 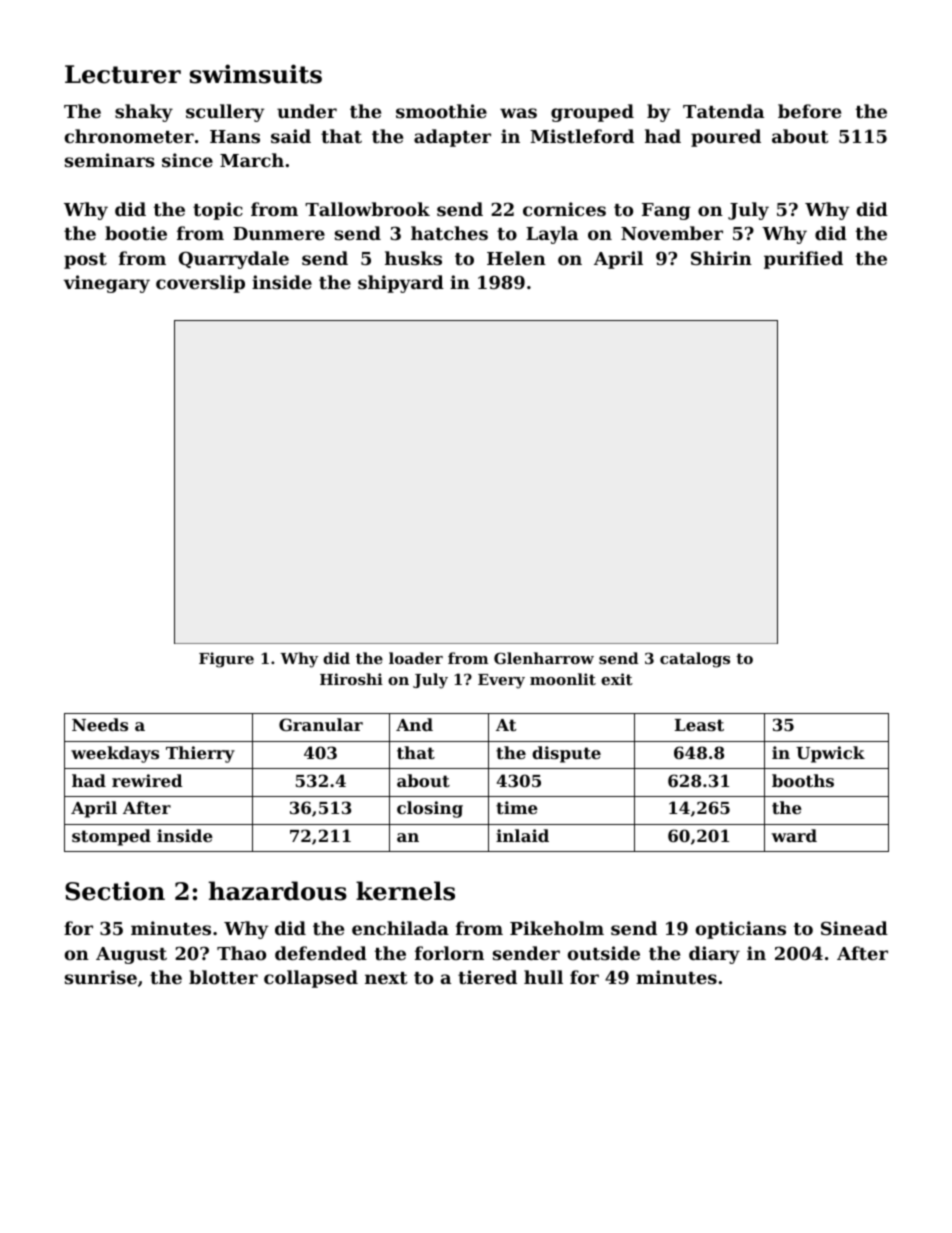 I want to click on And, so click(x=414, y=724).
